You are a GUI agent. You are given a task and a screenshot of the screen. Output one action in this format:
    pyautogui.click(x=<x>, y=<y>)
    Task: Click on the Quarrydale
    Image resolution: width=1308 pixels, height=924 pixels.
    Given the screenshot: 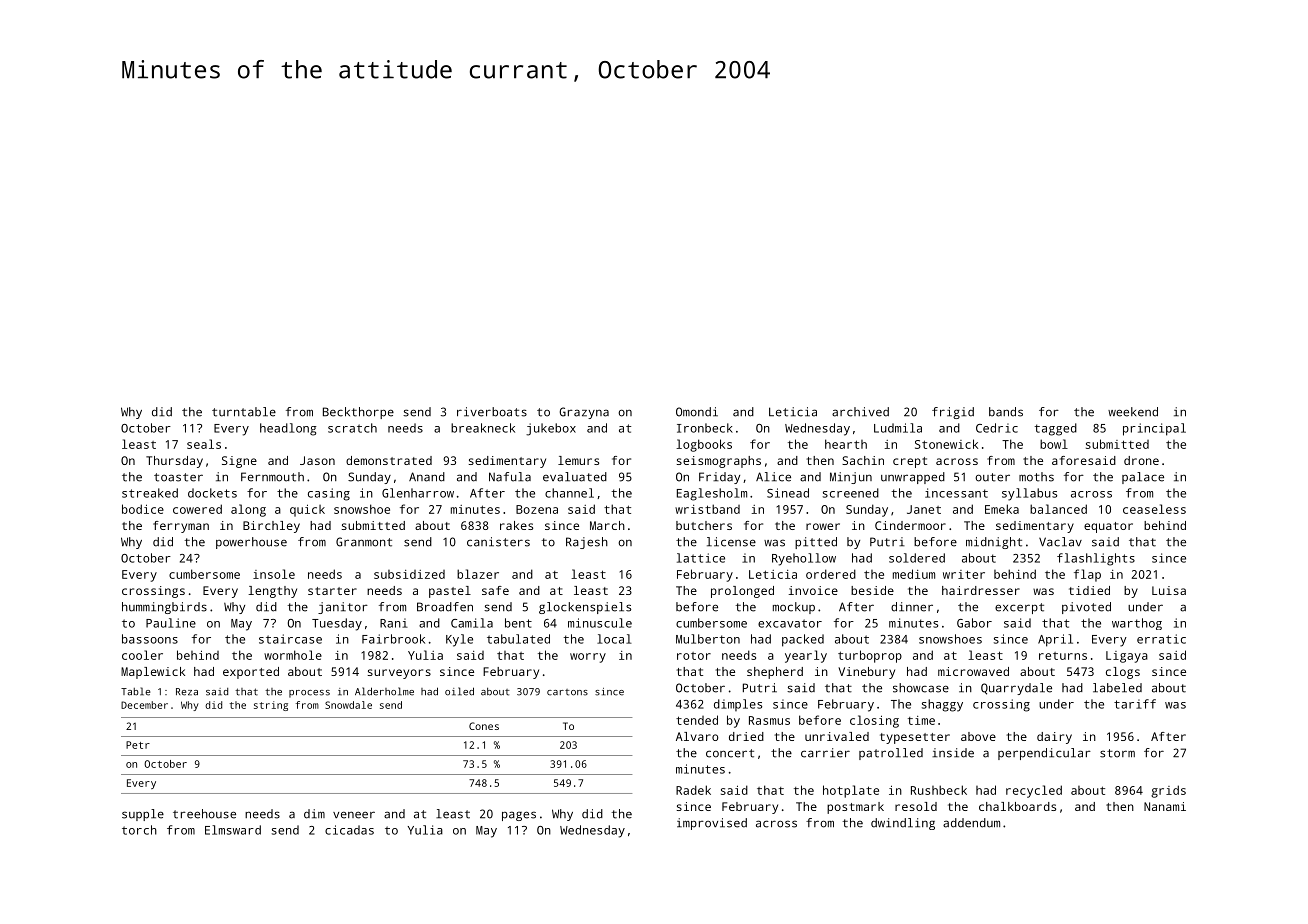 What is the action you would take?
    pyautogui.click(x=1016, y=689)
